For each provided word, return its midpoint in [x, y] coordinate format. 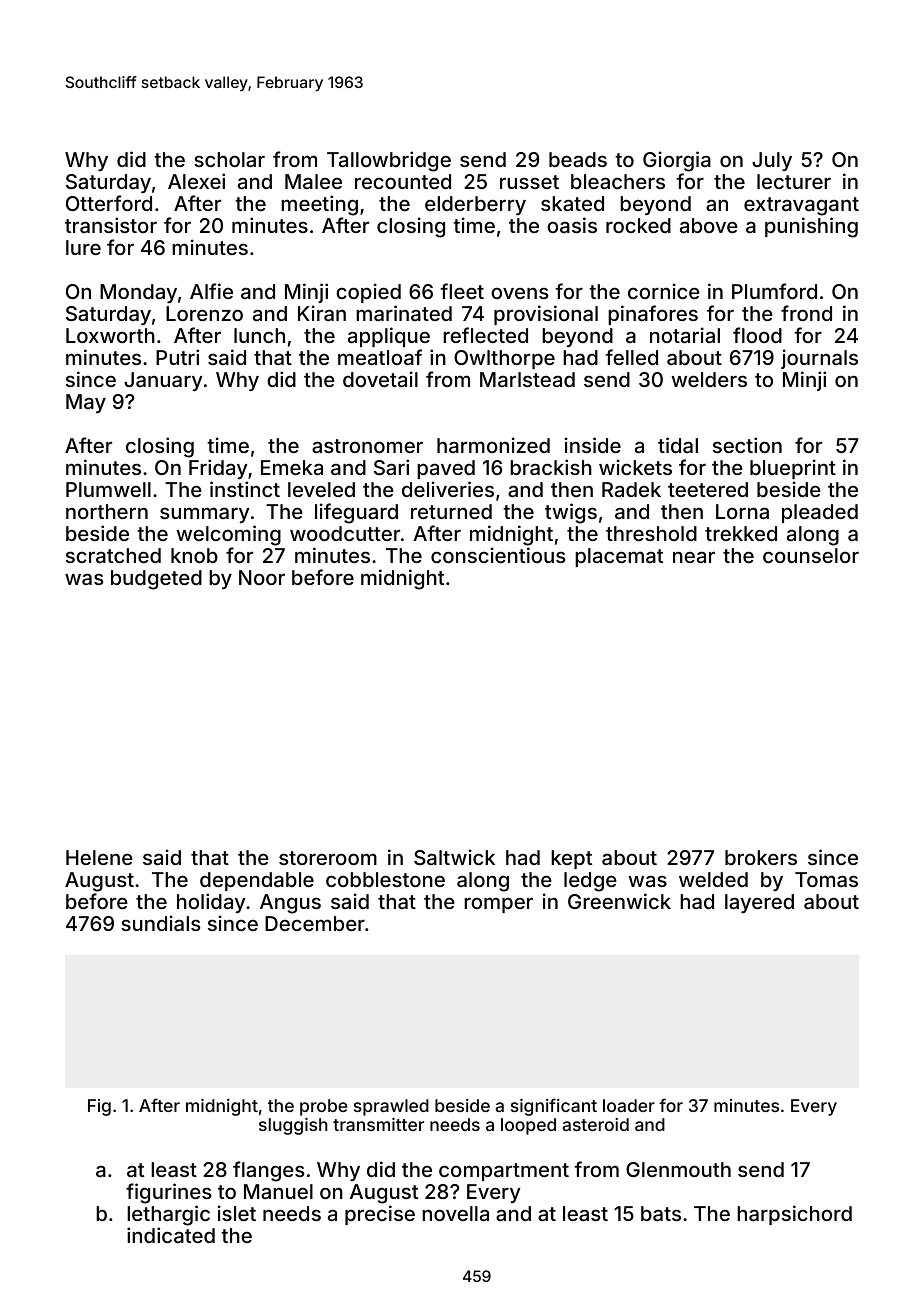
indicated [171, 1235]
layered [759, 903]
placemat [619, 557]
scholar [229, 159]
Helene [99, 857]
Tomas [826, 879]
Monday [138, 293]
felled [631, 357]
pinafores [653, 315]
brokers [761, 857]
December [315, 923]
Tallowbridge [389, 161]
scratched [113, 555]
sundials [161, 923]
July [772, 161]
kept [571, 859]
